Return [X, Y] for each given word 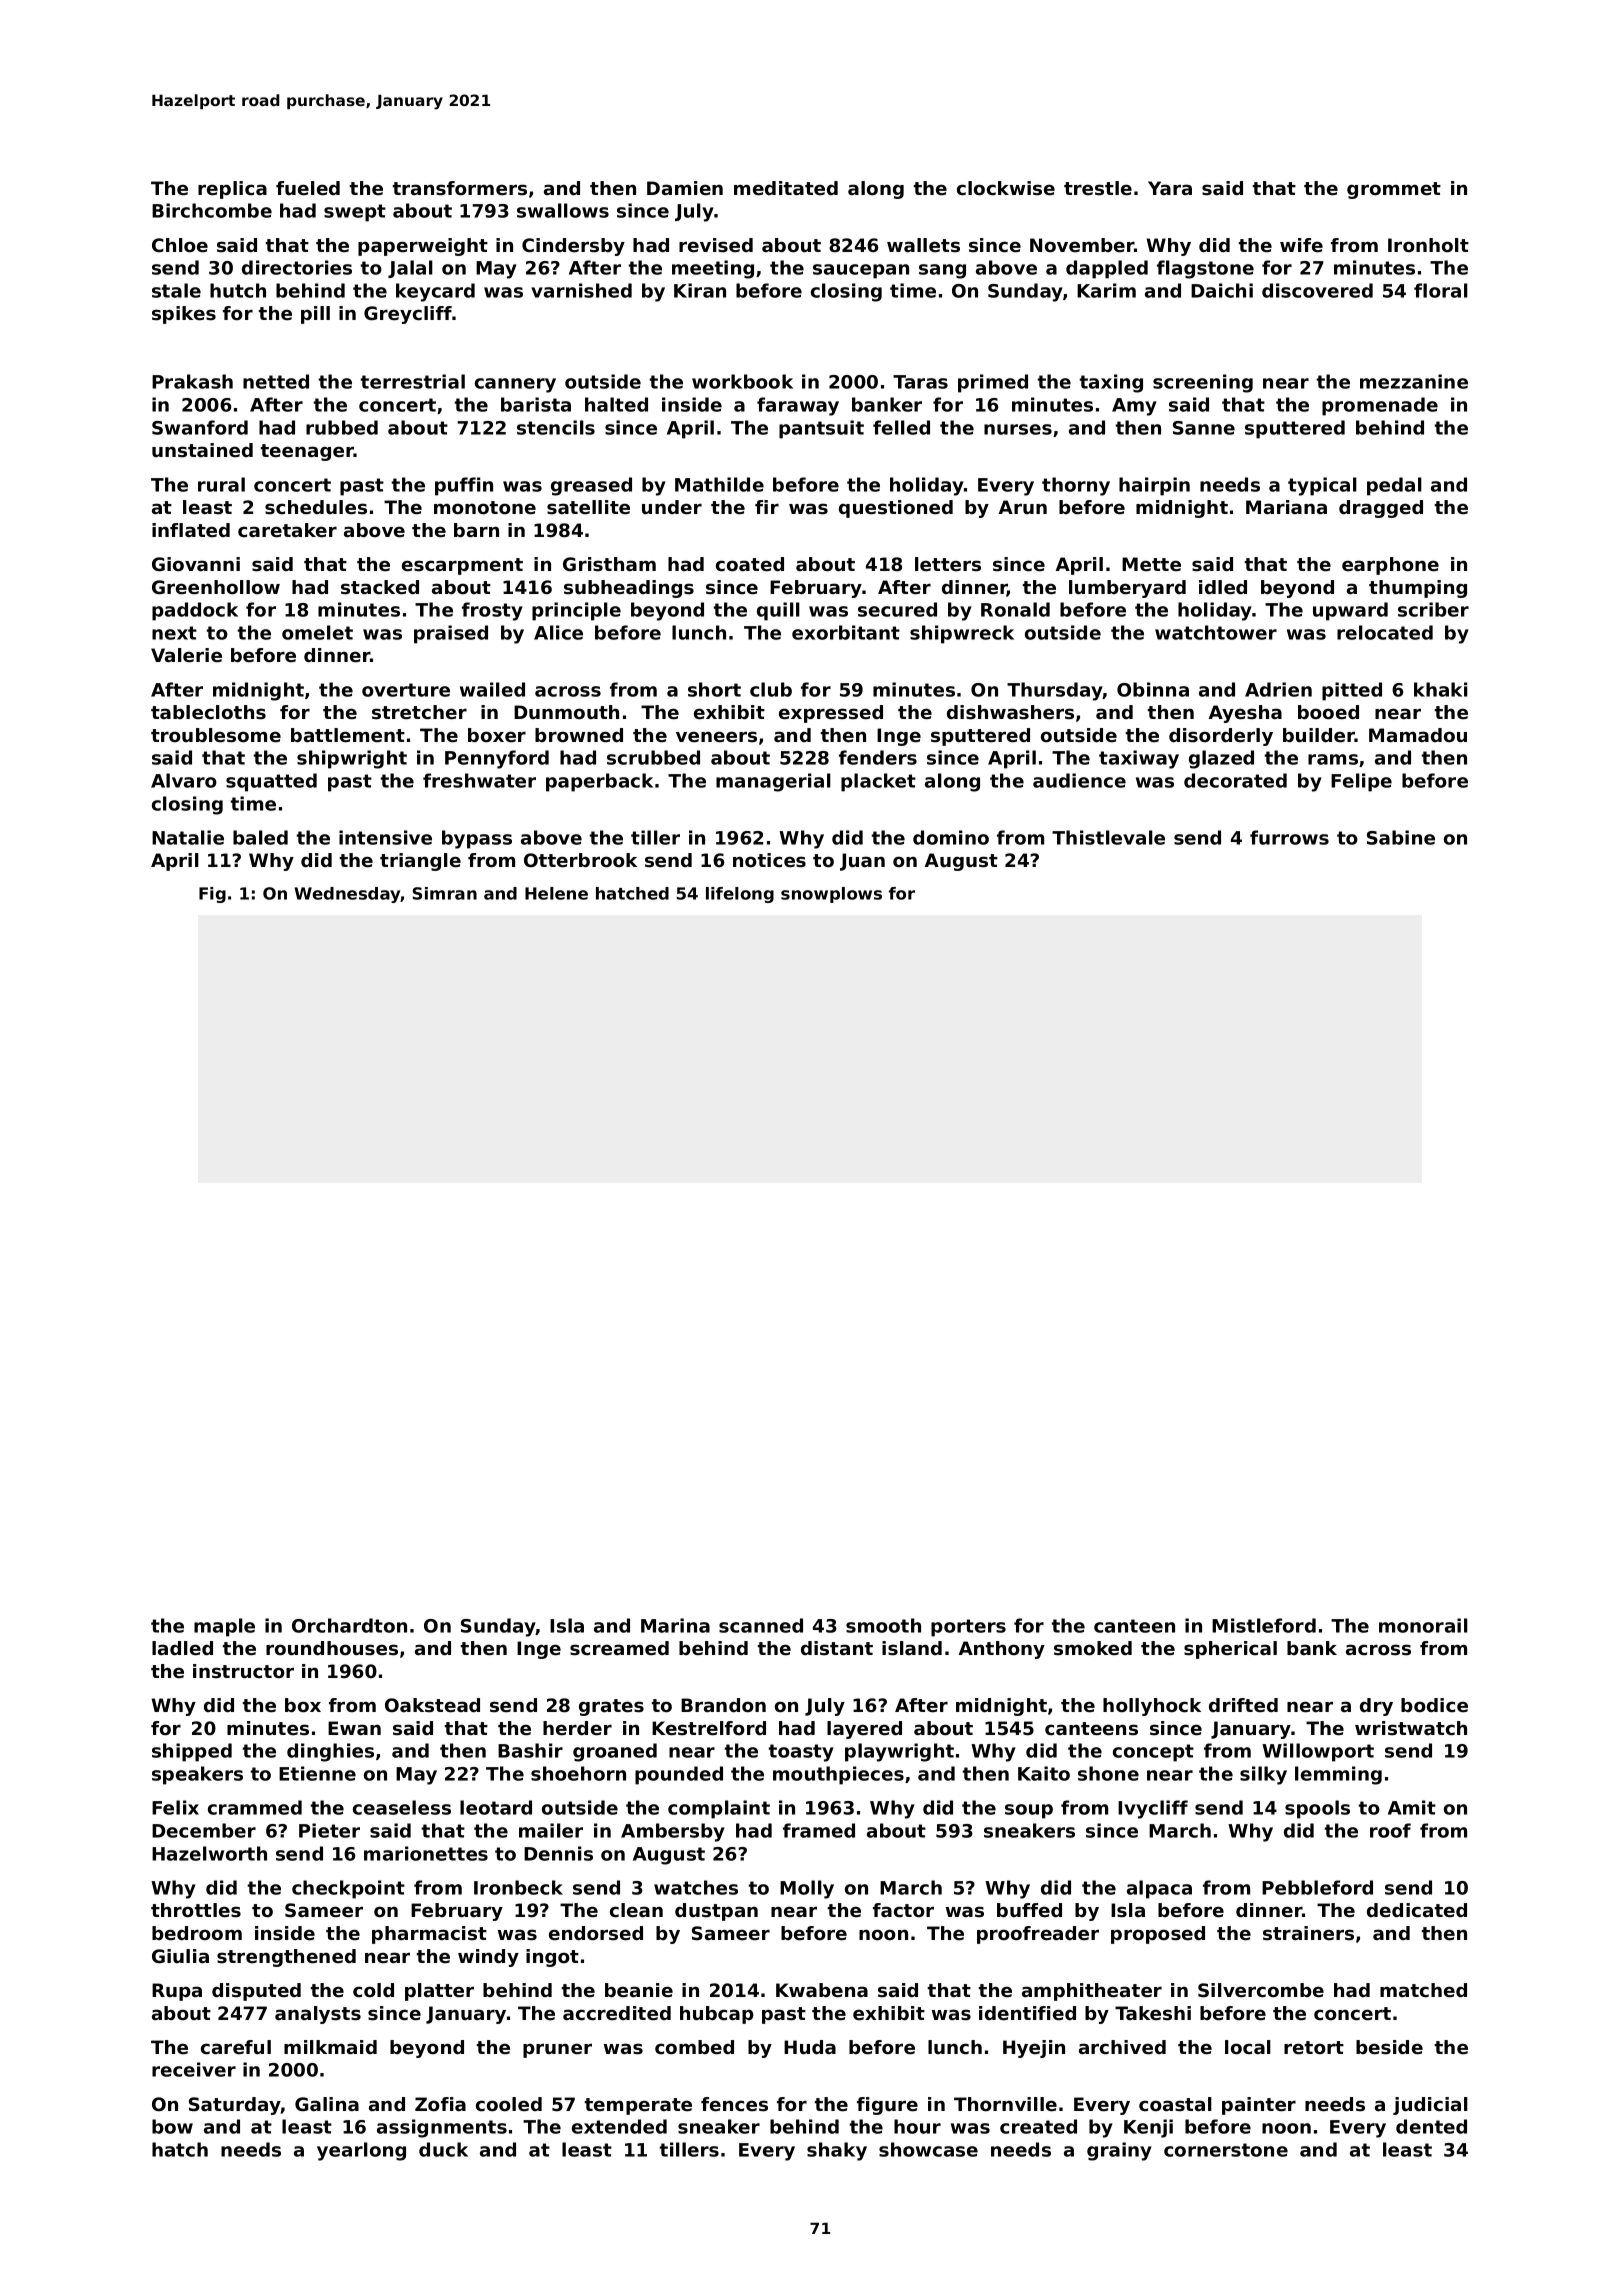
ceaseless [402, 1807]
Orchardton [349, 1625]
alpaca [1159, 1889]
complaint [719, 1809]
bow [172, 2126]
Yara [1170, 188]
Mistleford [1264, 1625]
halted [616, 404]
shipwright [352, 759]
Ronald [1015, 609]
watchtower [1216, 632]
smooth [883, 1625]
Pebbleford [1317, 1887]
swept [355, 213]
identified [1027, 2013]
